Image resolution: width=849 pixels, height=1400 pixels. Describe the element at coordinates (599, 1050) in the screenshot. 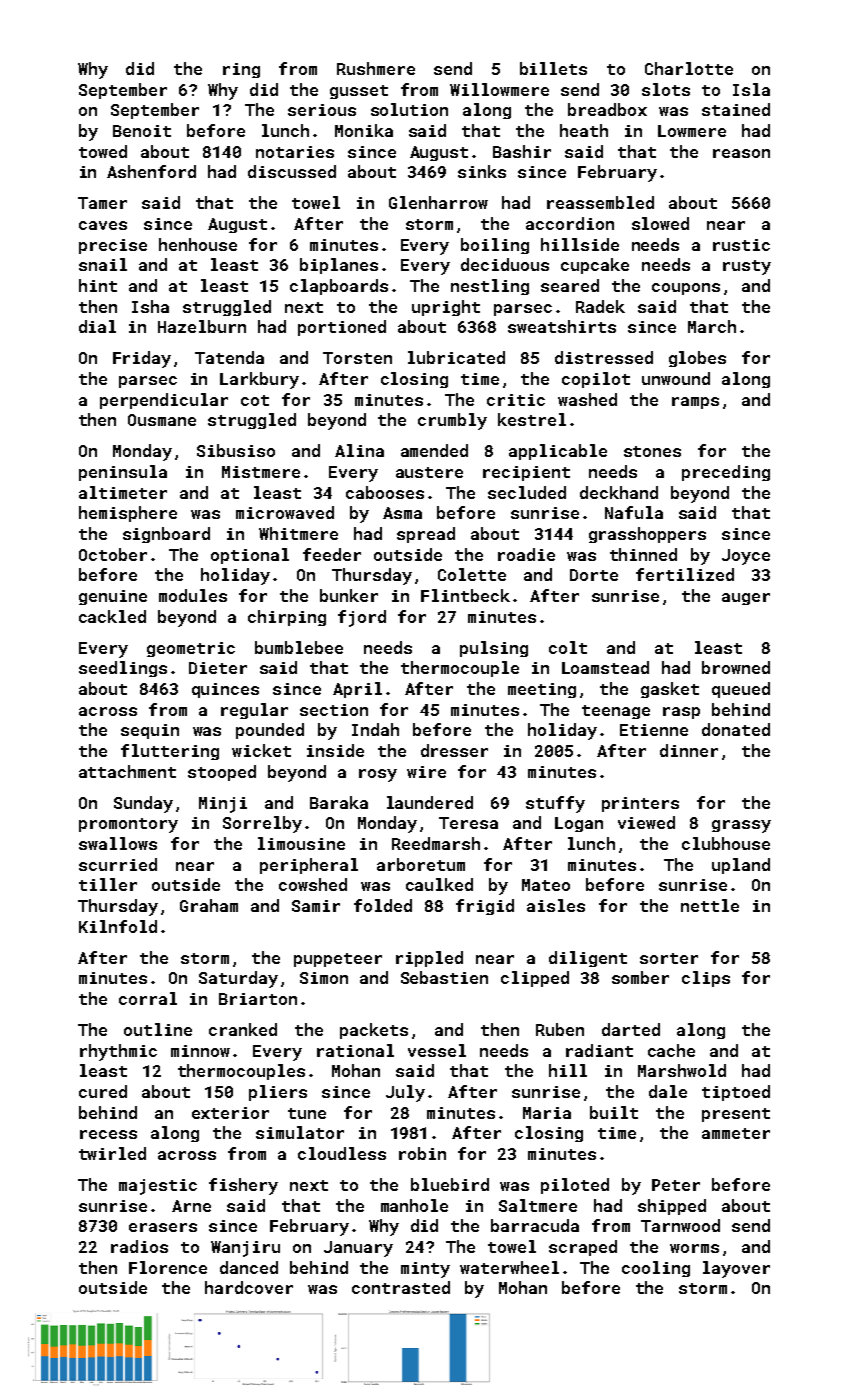

I see `radiant` at that location.
